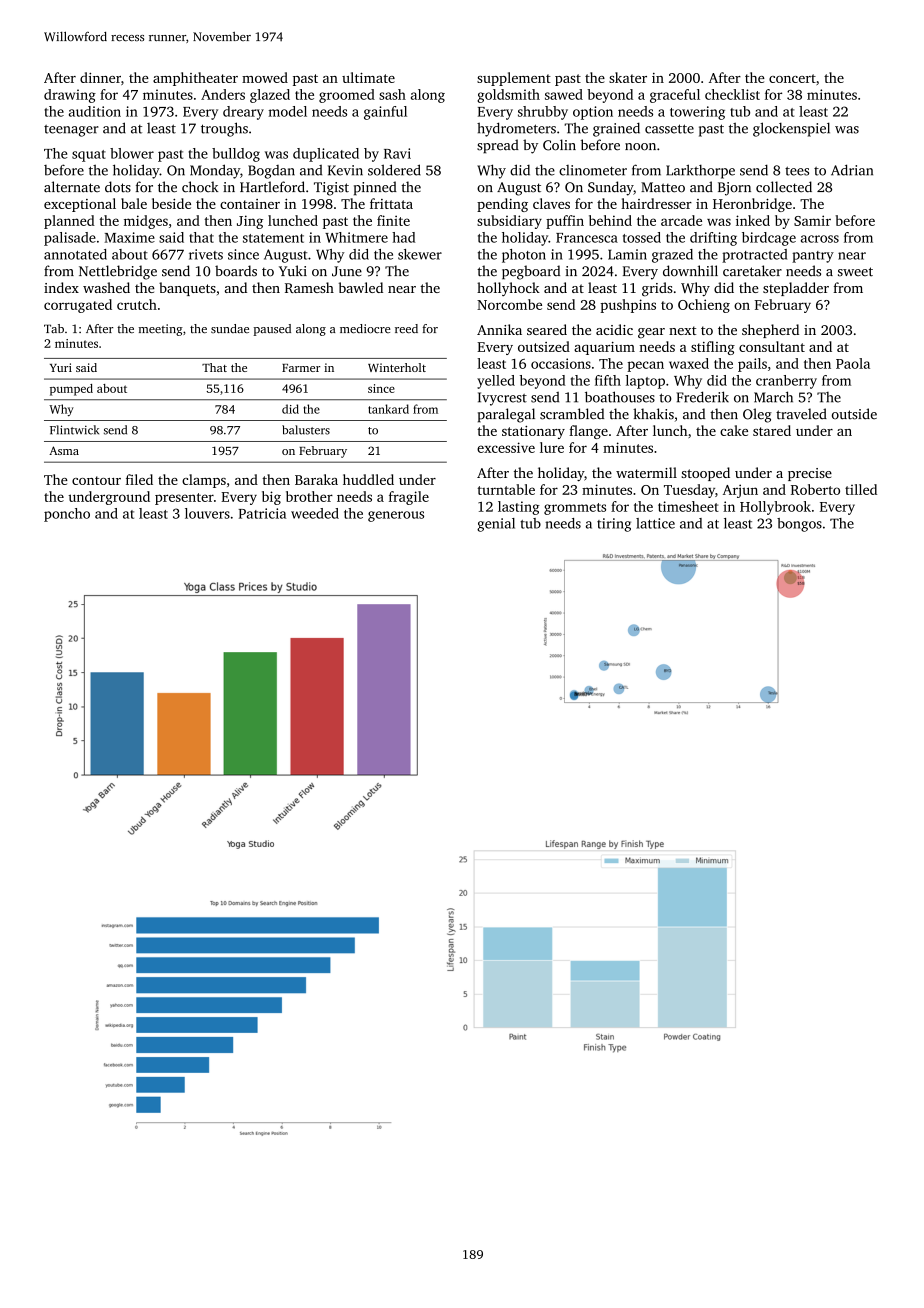  I want to click on balusters, so click(306, 430).
